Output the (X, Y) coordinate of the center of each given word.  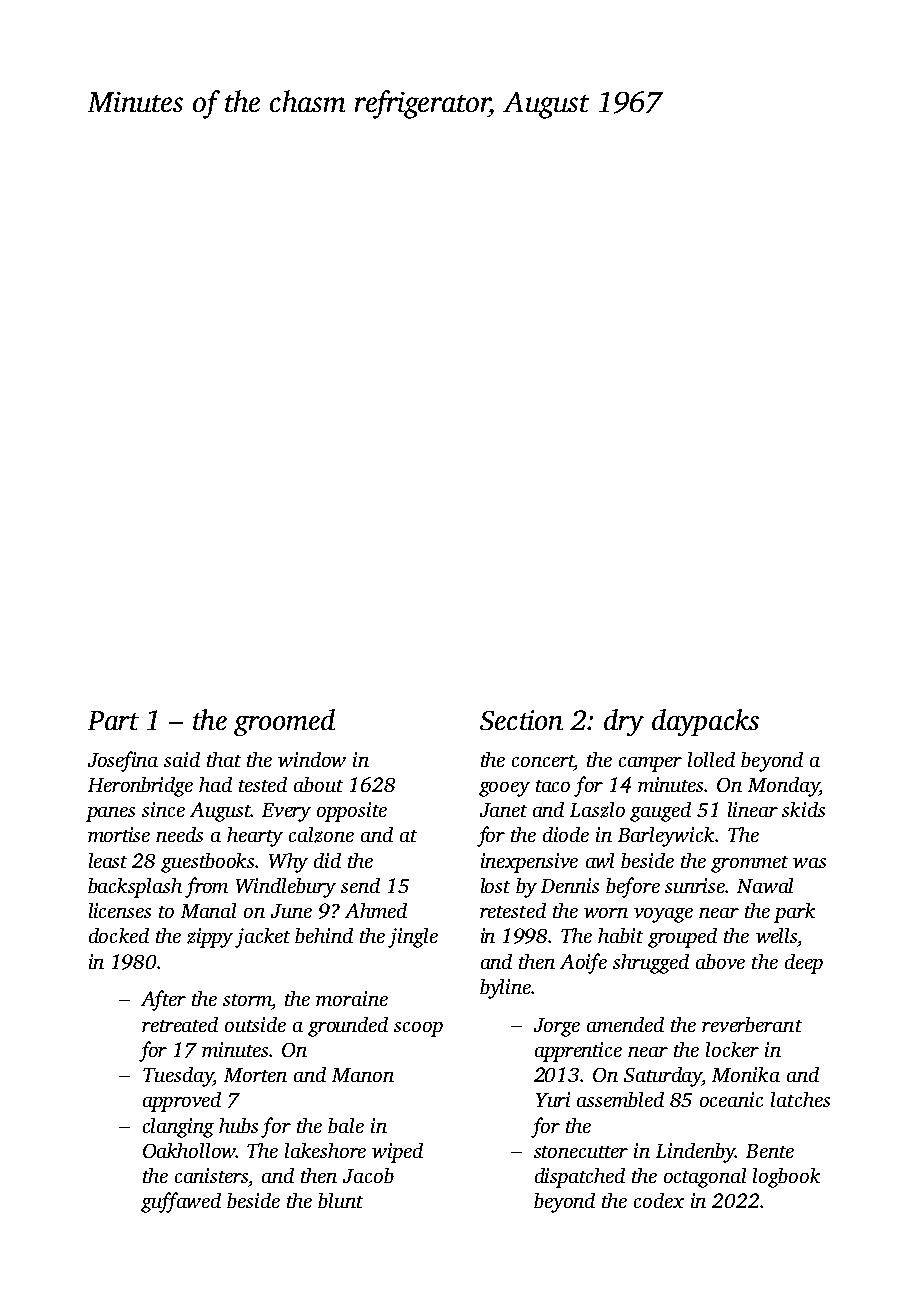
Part (113, 720)
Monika (746, 1074)
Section (521, 720)
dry (624, 722)
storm (247, 1000)
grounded (348, 1027)
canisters (211, 1175)
